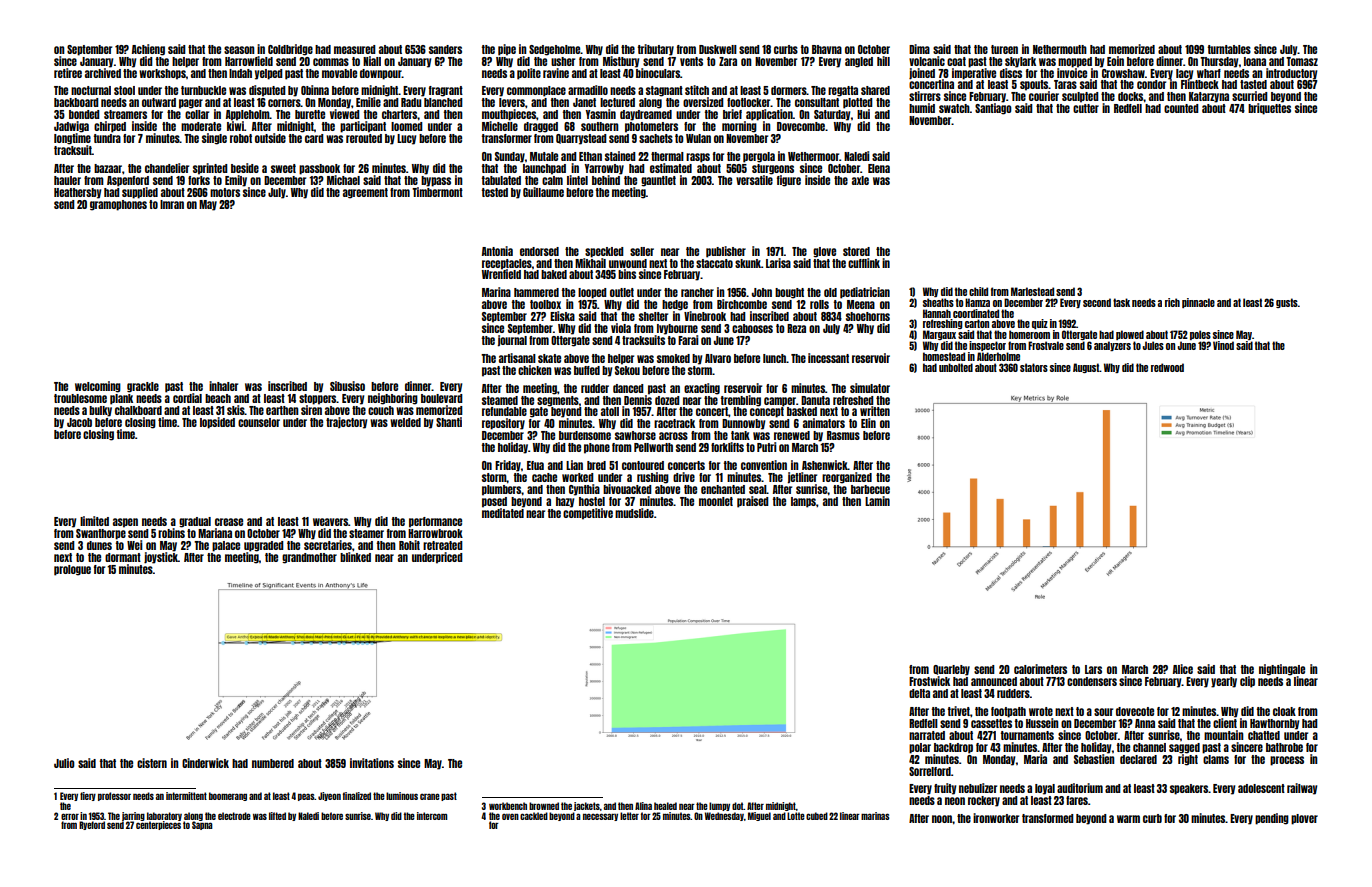 This image has width=1372, height=887. Describe the element at coordinates (877, 501) in the image. I see `Lamin` at that location.
